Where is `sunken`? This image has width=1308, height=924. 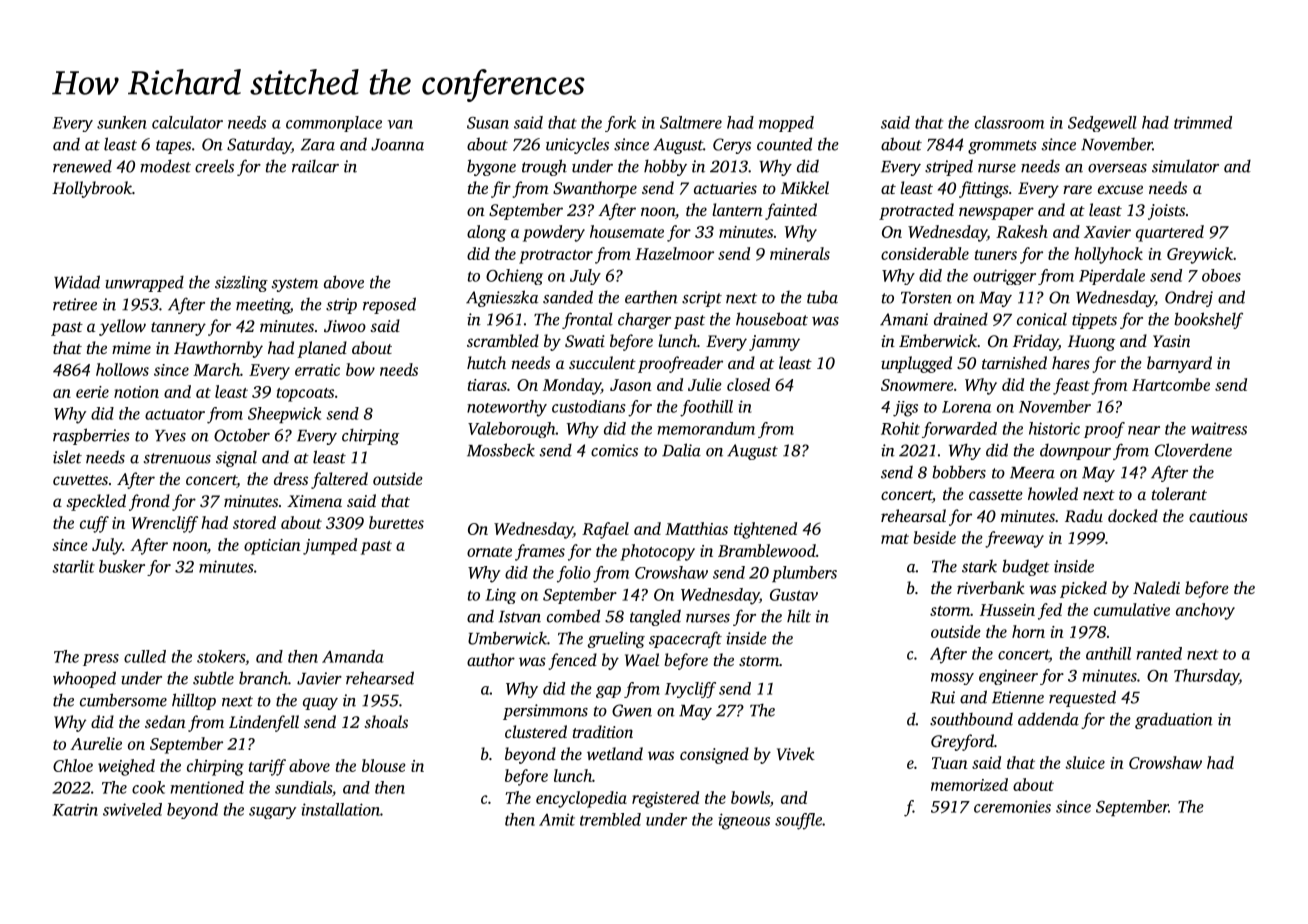
sunken is located at coordinates (122, 122).
